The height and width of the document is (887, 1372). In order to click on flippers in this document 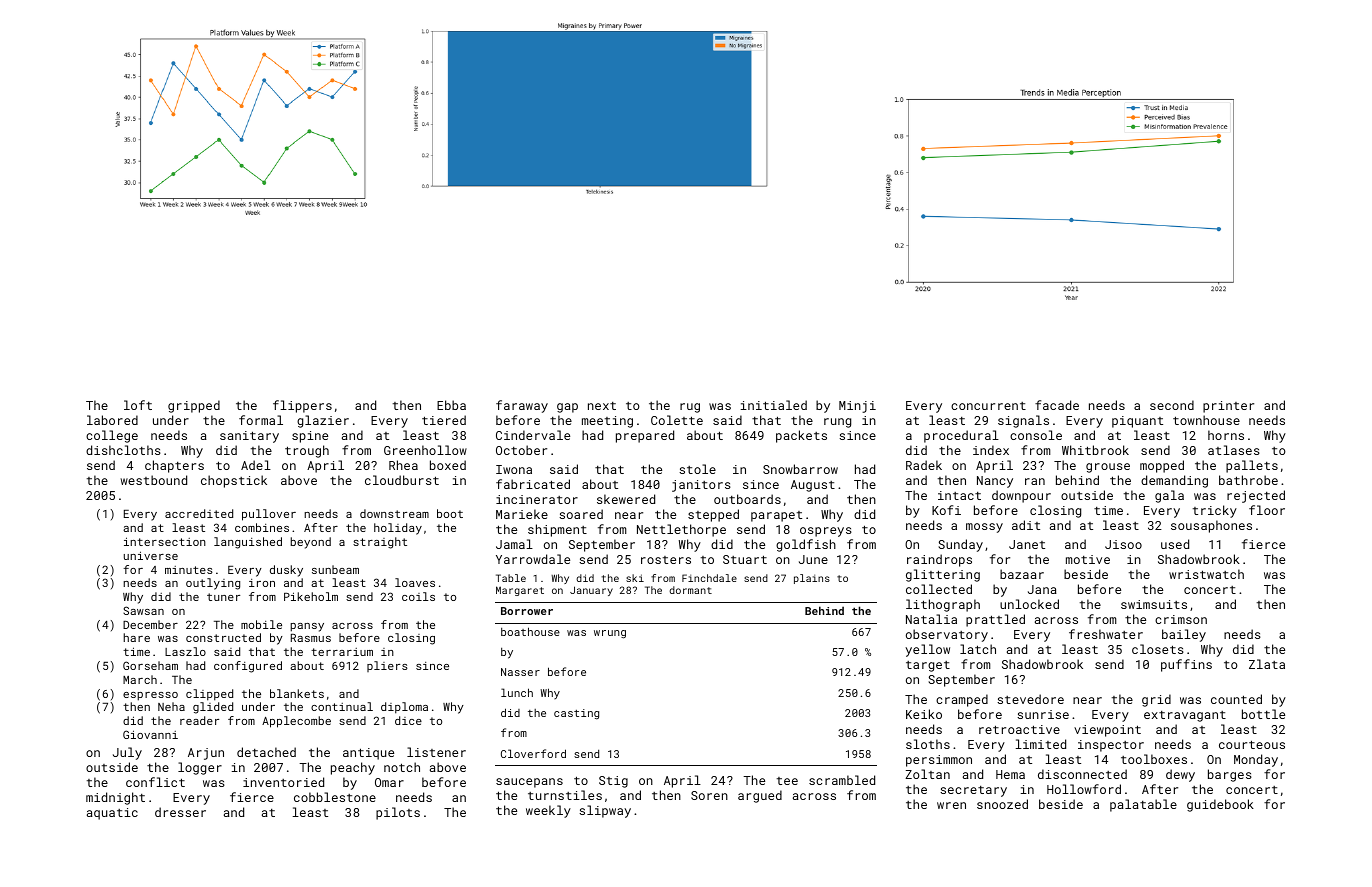, I will do `click(302, 406)`.
